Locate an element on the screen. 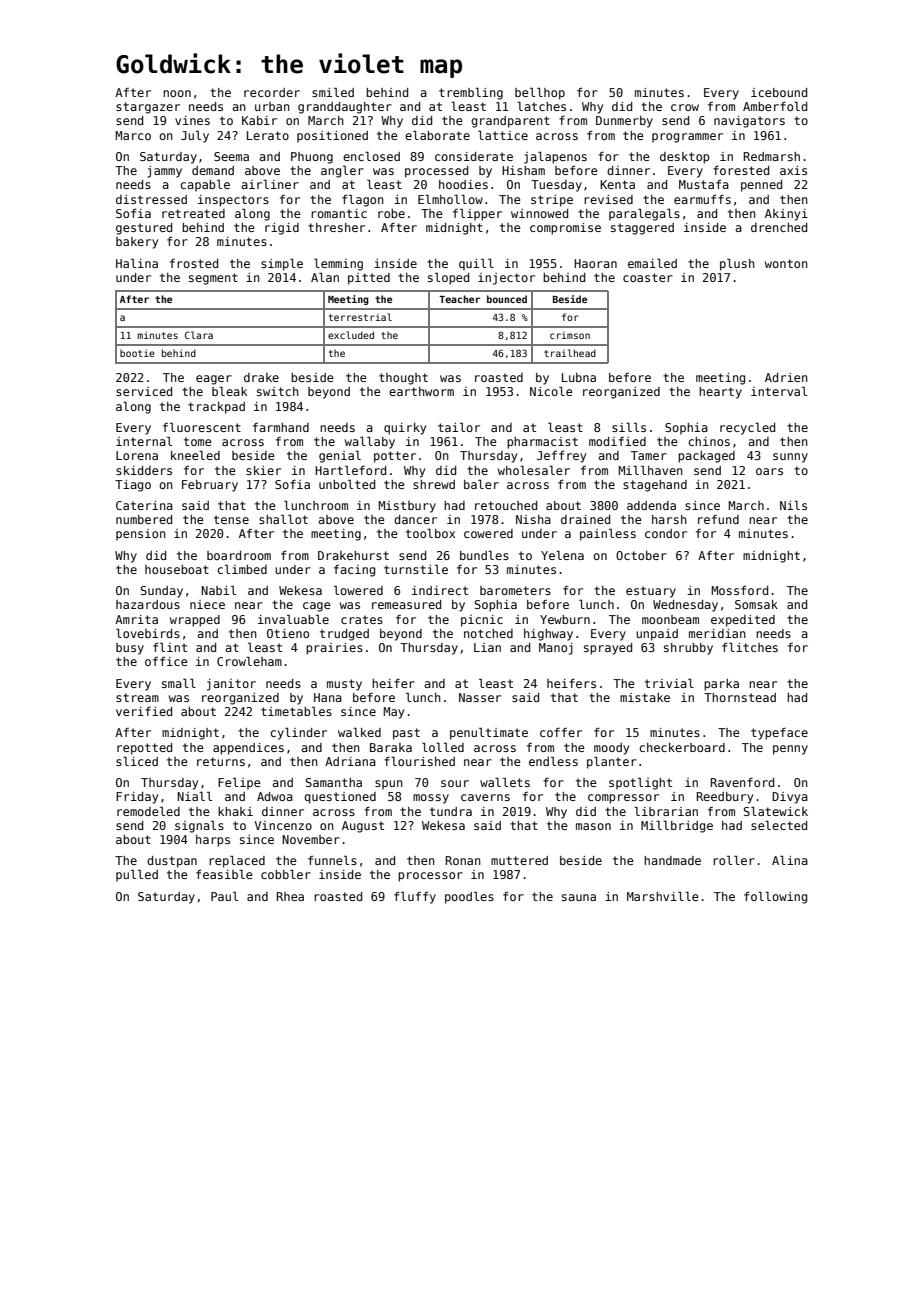  busy is located at coordinates (130, 649).
